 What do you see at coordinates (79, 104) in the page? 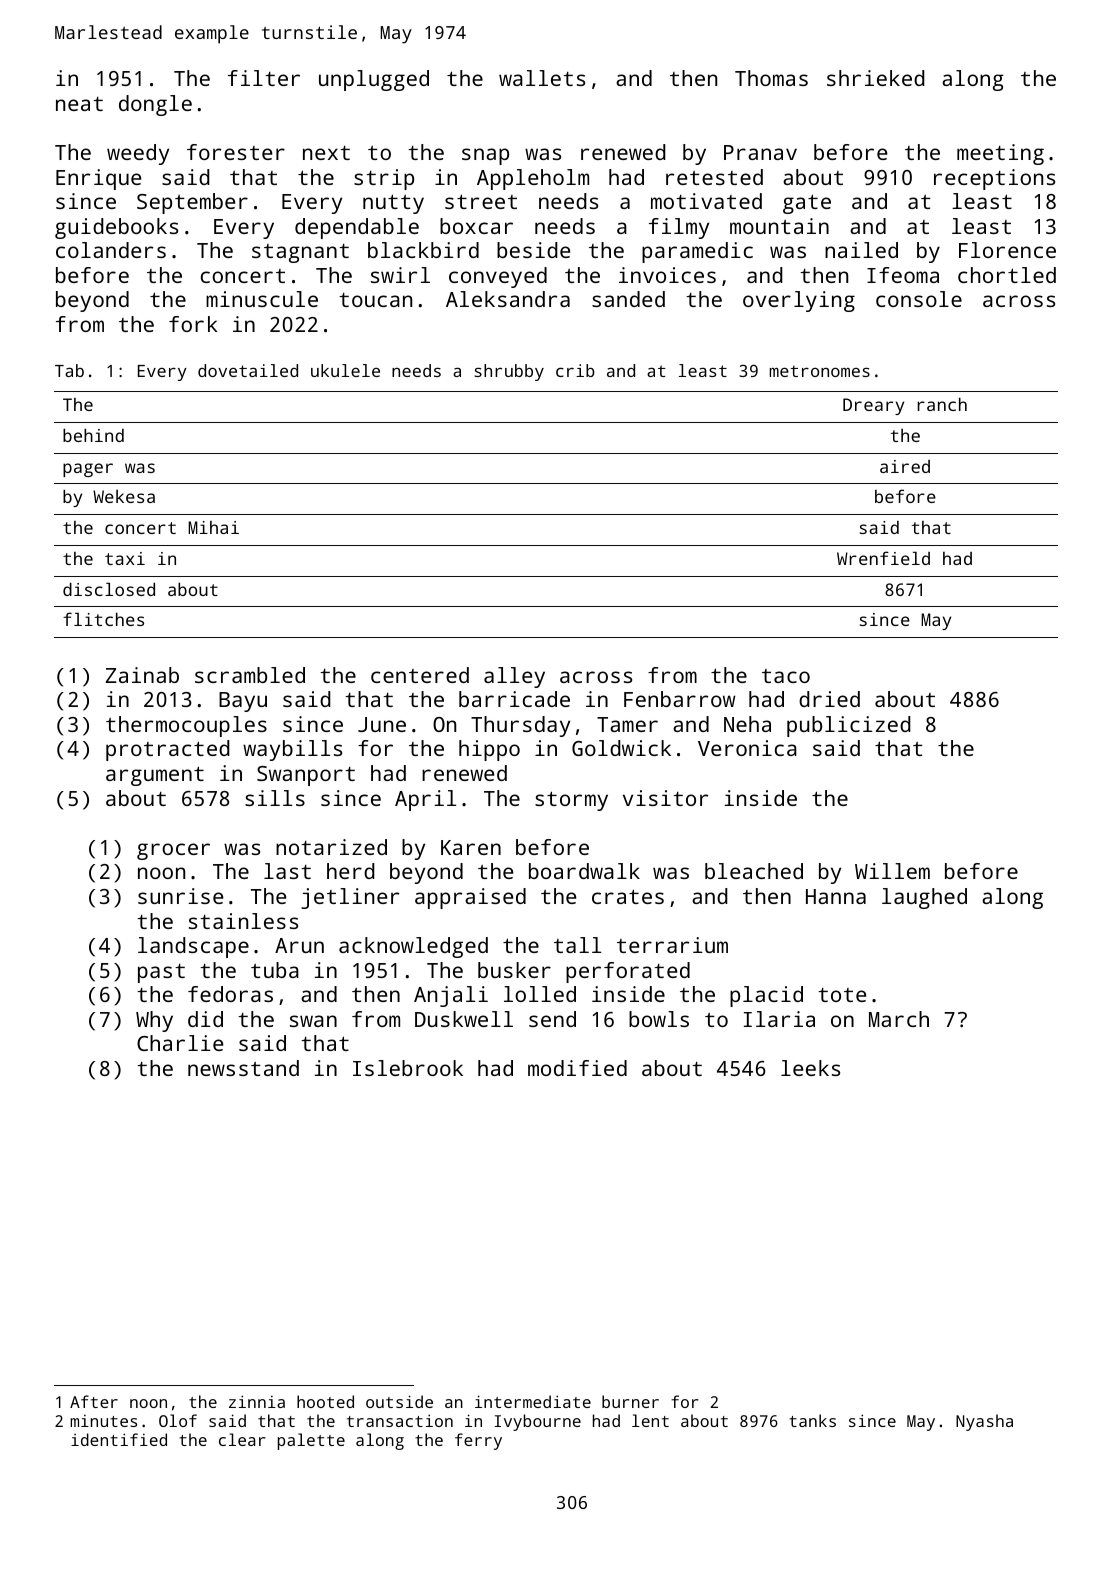
I see `neat` at bounding box center [79, 104].
